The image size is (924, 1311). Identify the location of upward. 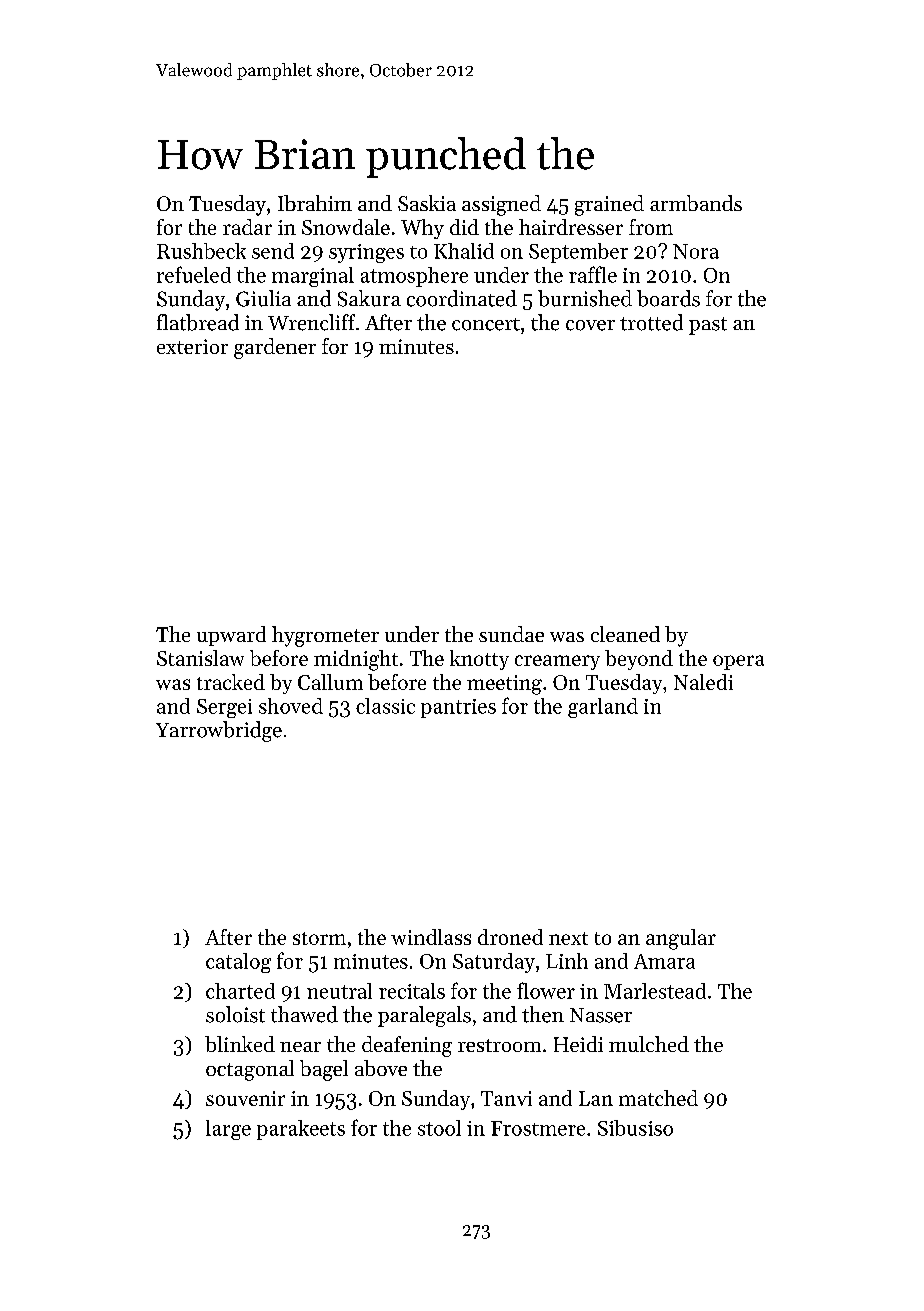
(231, 636).
